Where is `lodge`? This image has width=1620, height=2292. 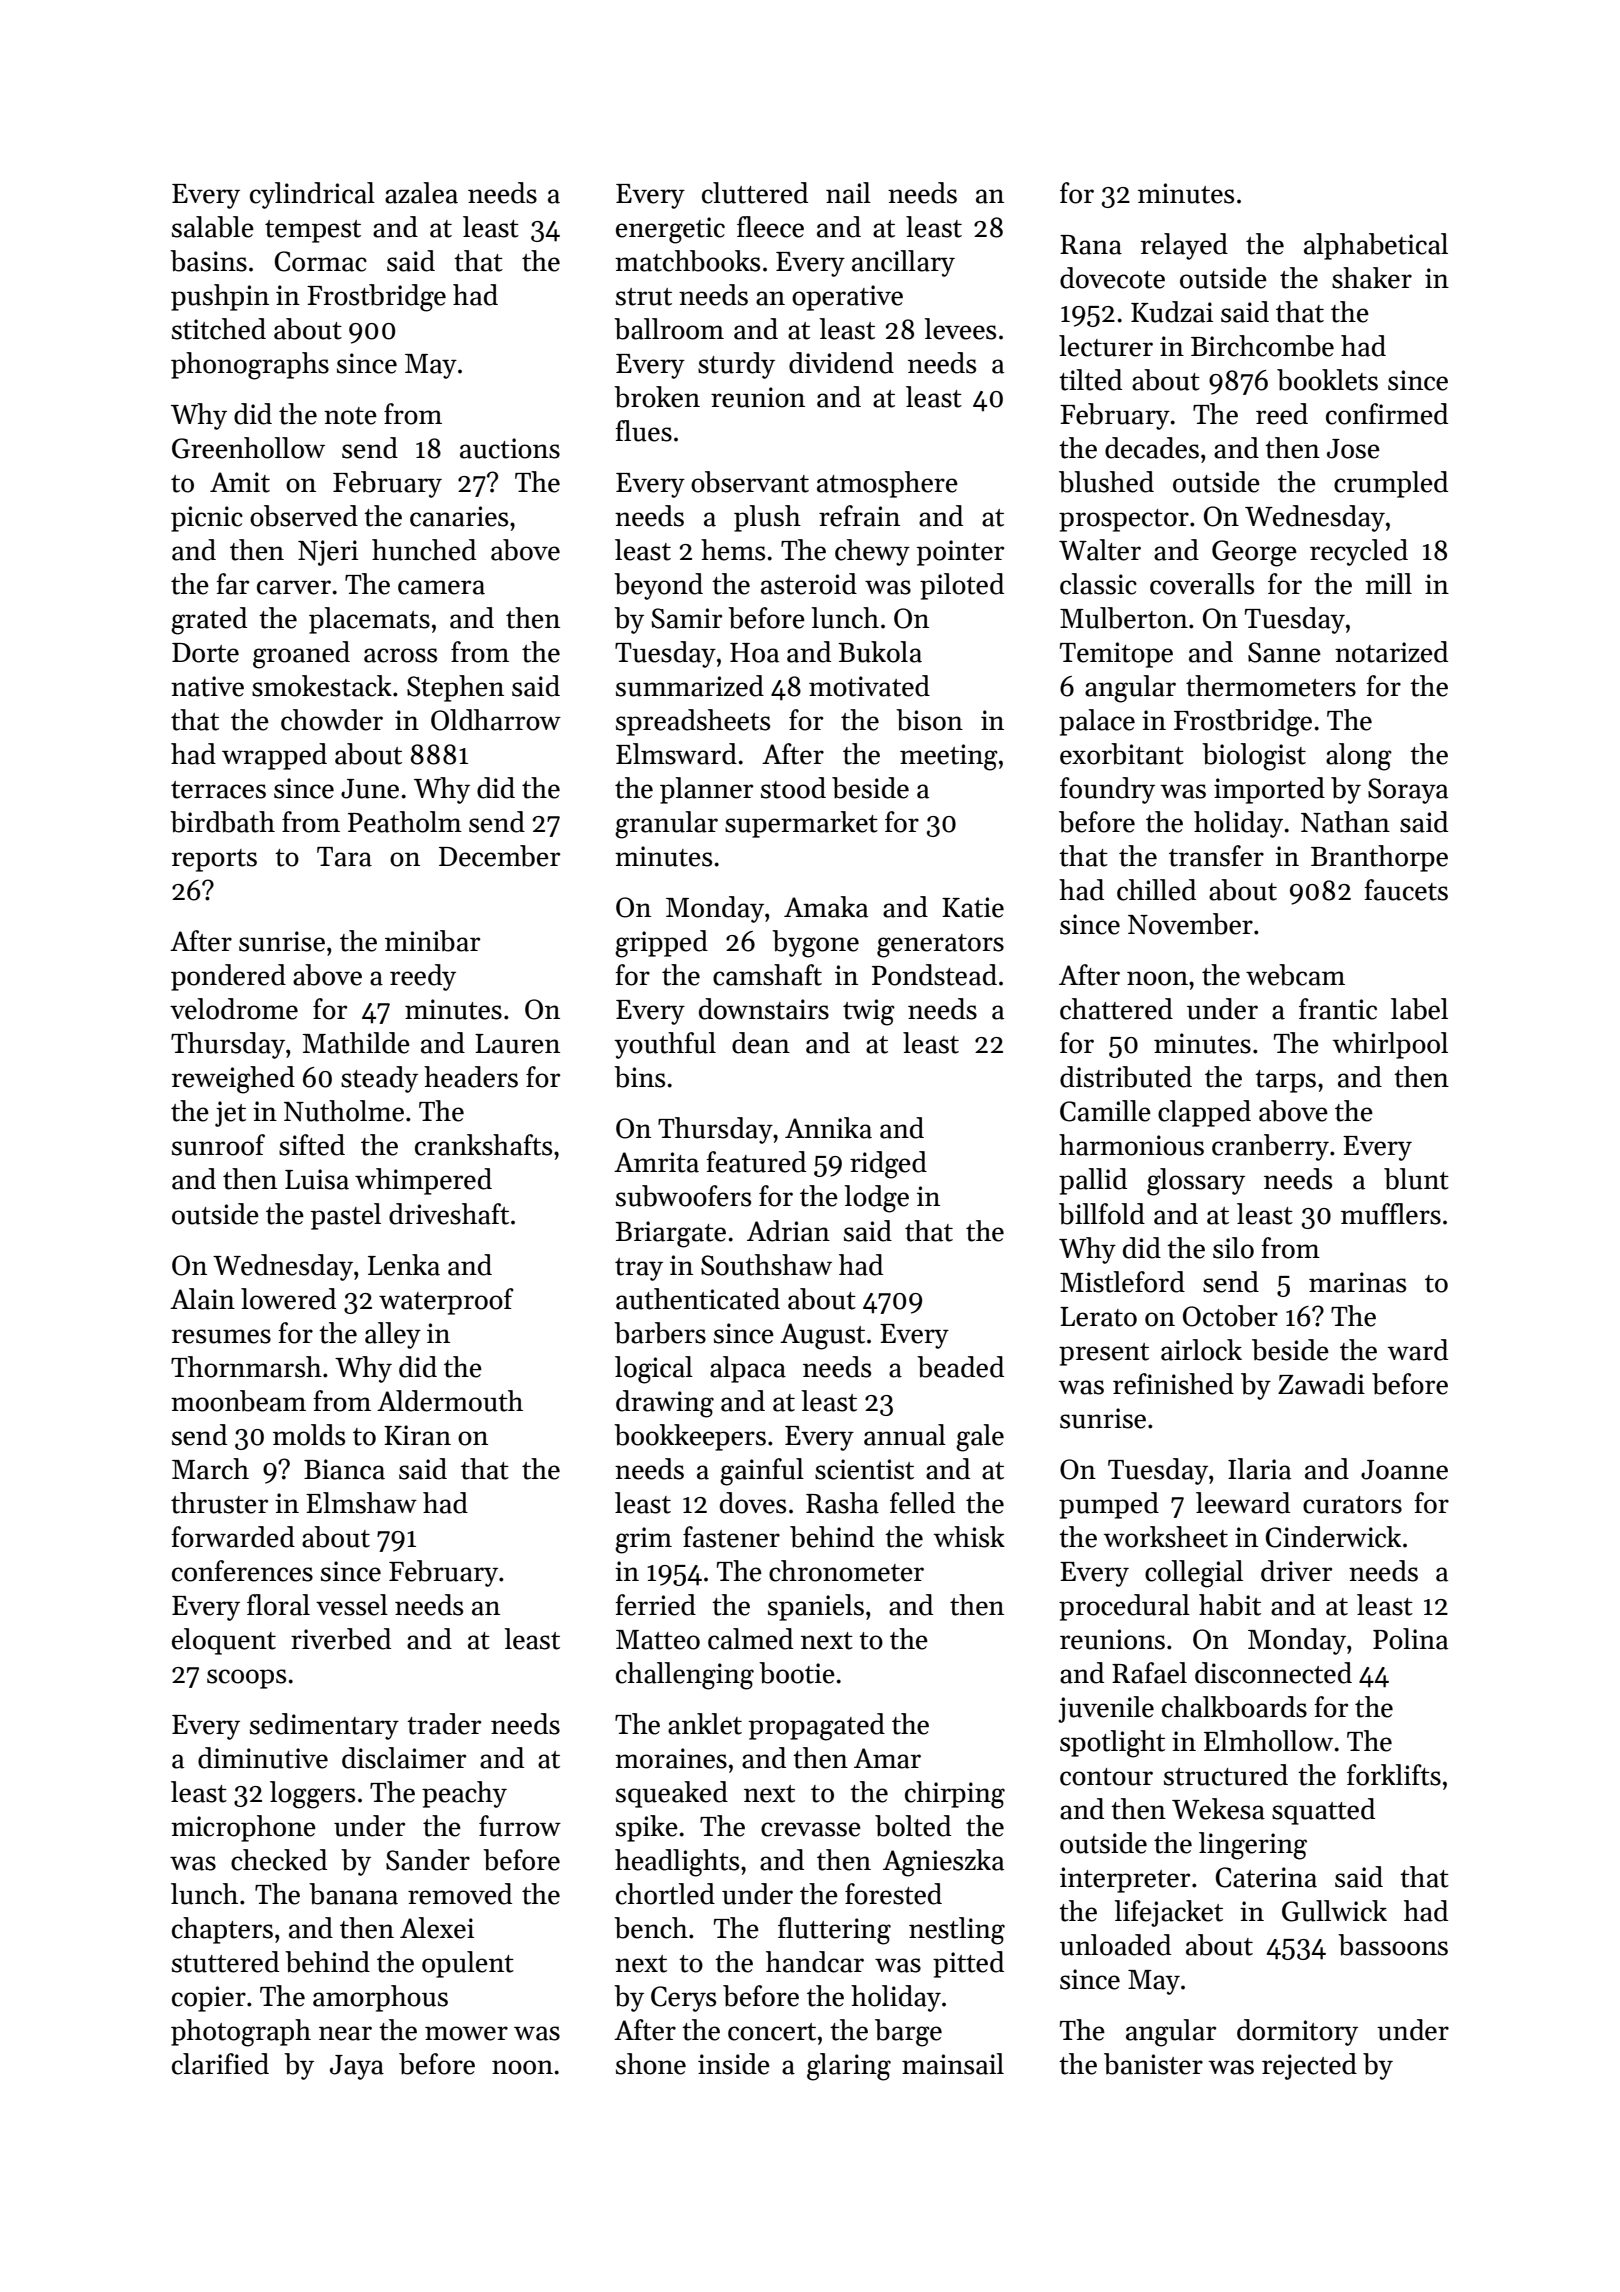
lodge is located at coordinates (876, 1199).
